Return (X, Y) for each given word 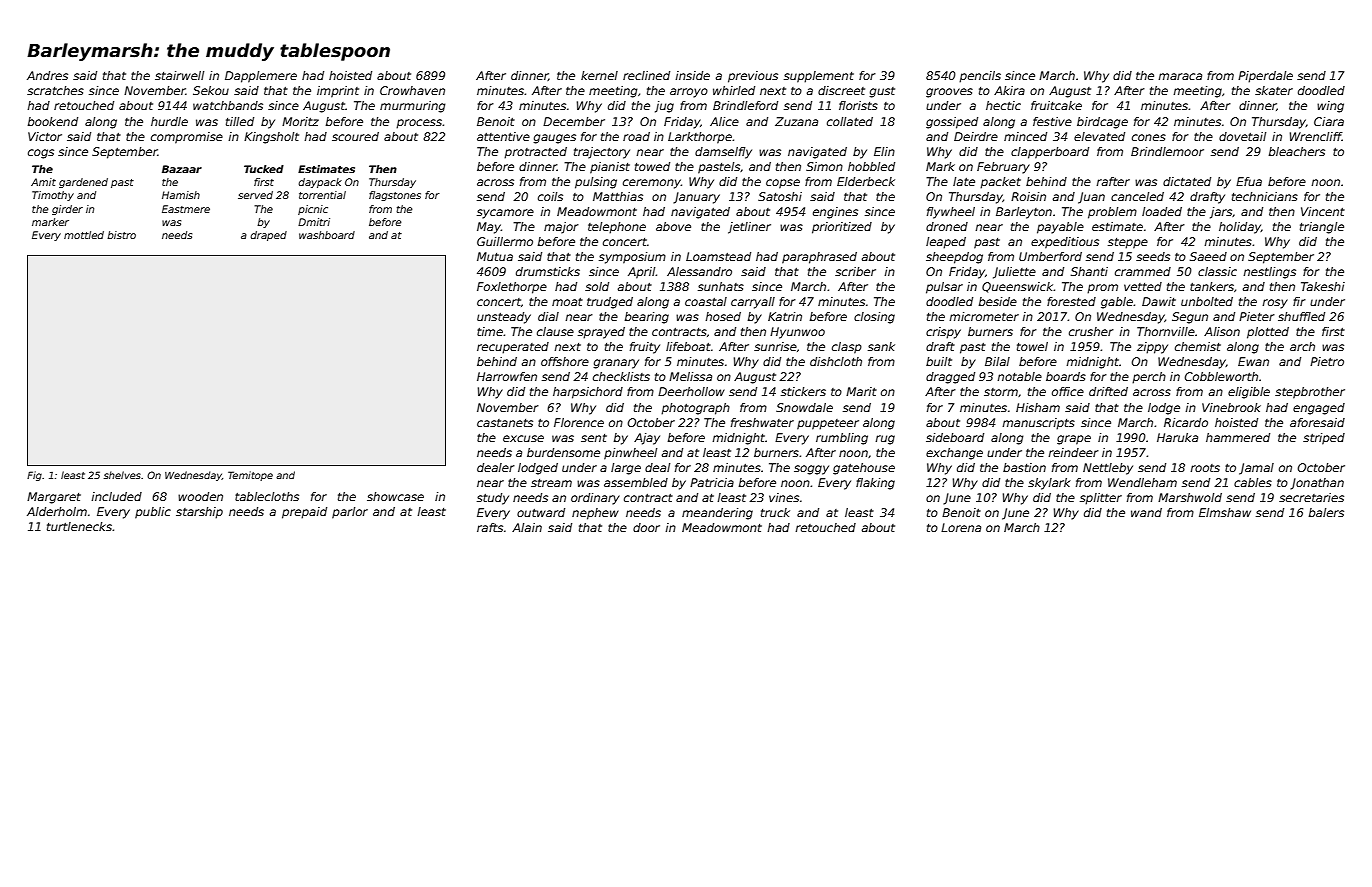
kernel (599, 75)
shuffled (1301, 316)
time (490, 331)
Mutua (495, 256)
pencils (980, 77)
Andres (47, 75)
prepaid (304, 513)
